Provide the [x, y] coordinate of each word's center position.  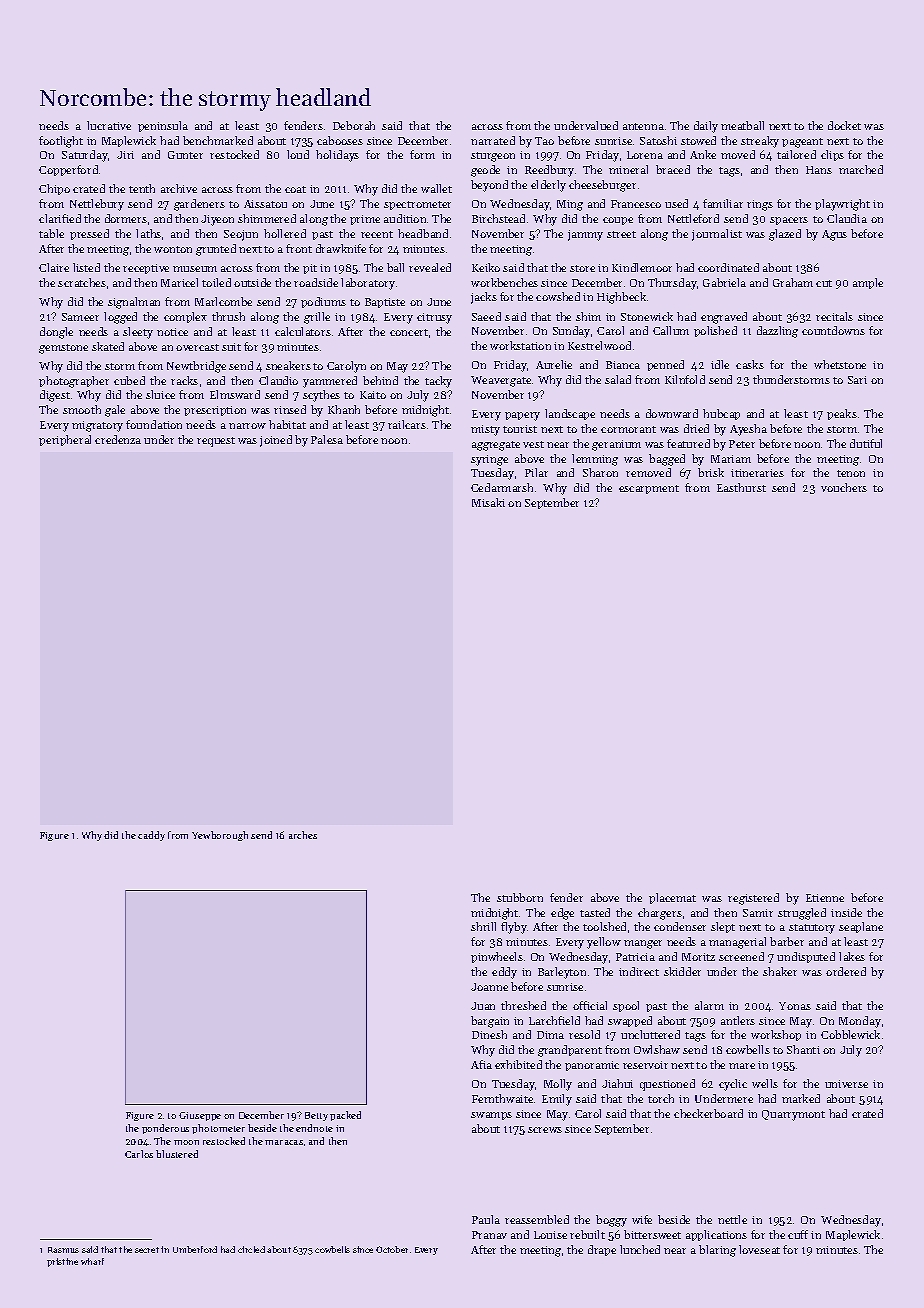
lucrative [109, 125]
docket [844, 125]
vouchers [844, 487]
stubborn [520, 897]
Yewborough [220, 836]
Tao [544, 141]
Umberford [195, 1249]
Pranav [489, 1235]
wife [642, 1219]
